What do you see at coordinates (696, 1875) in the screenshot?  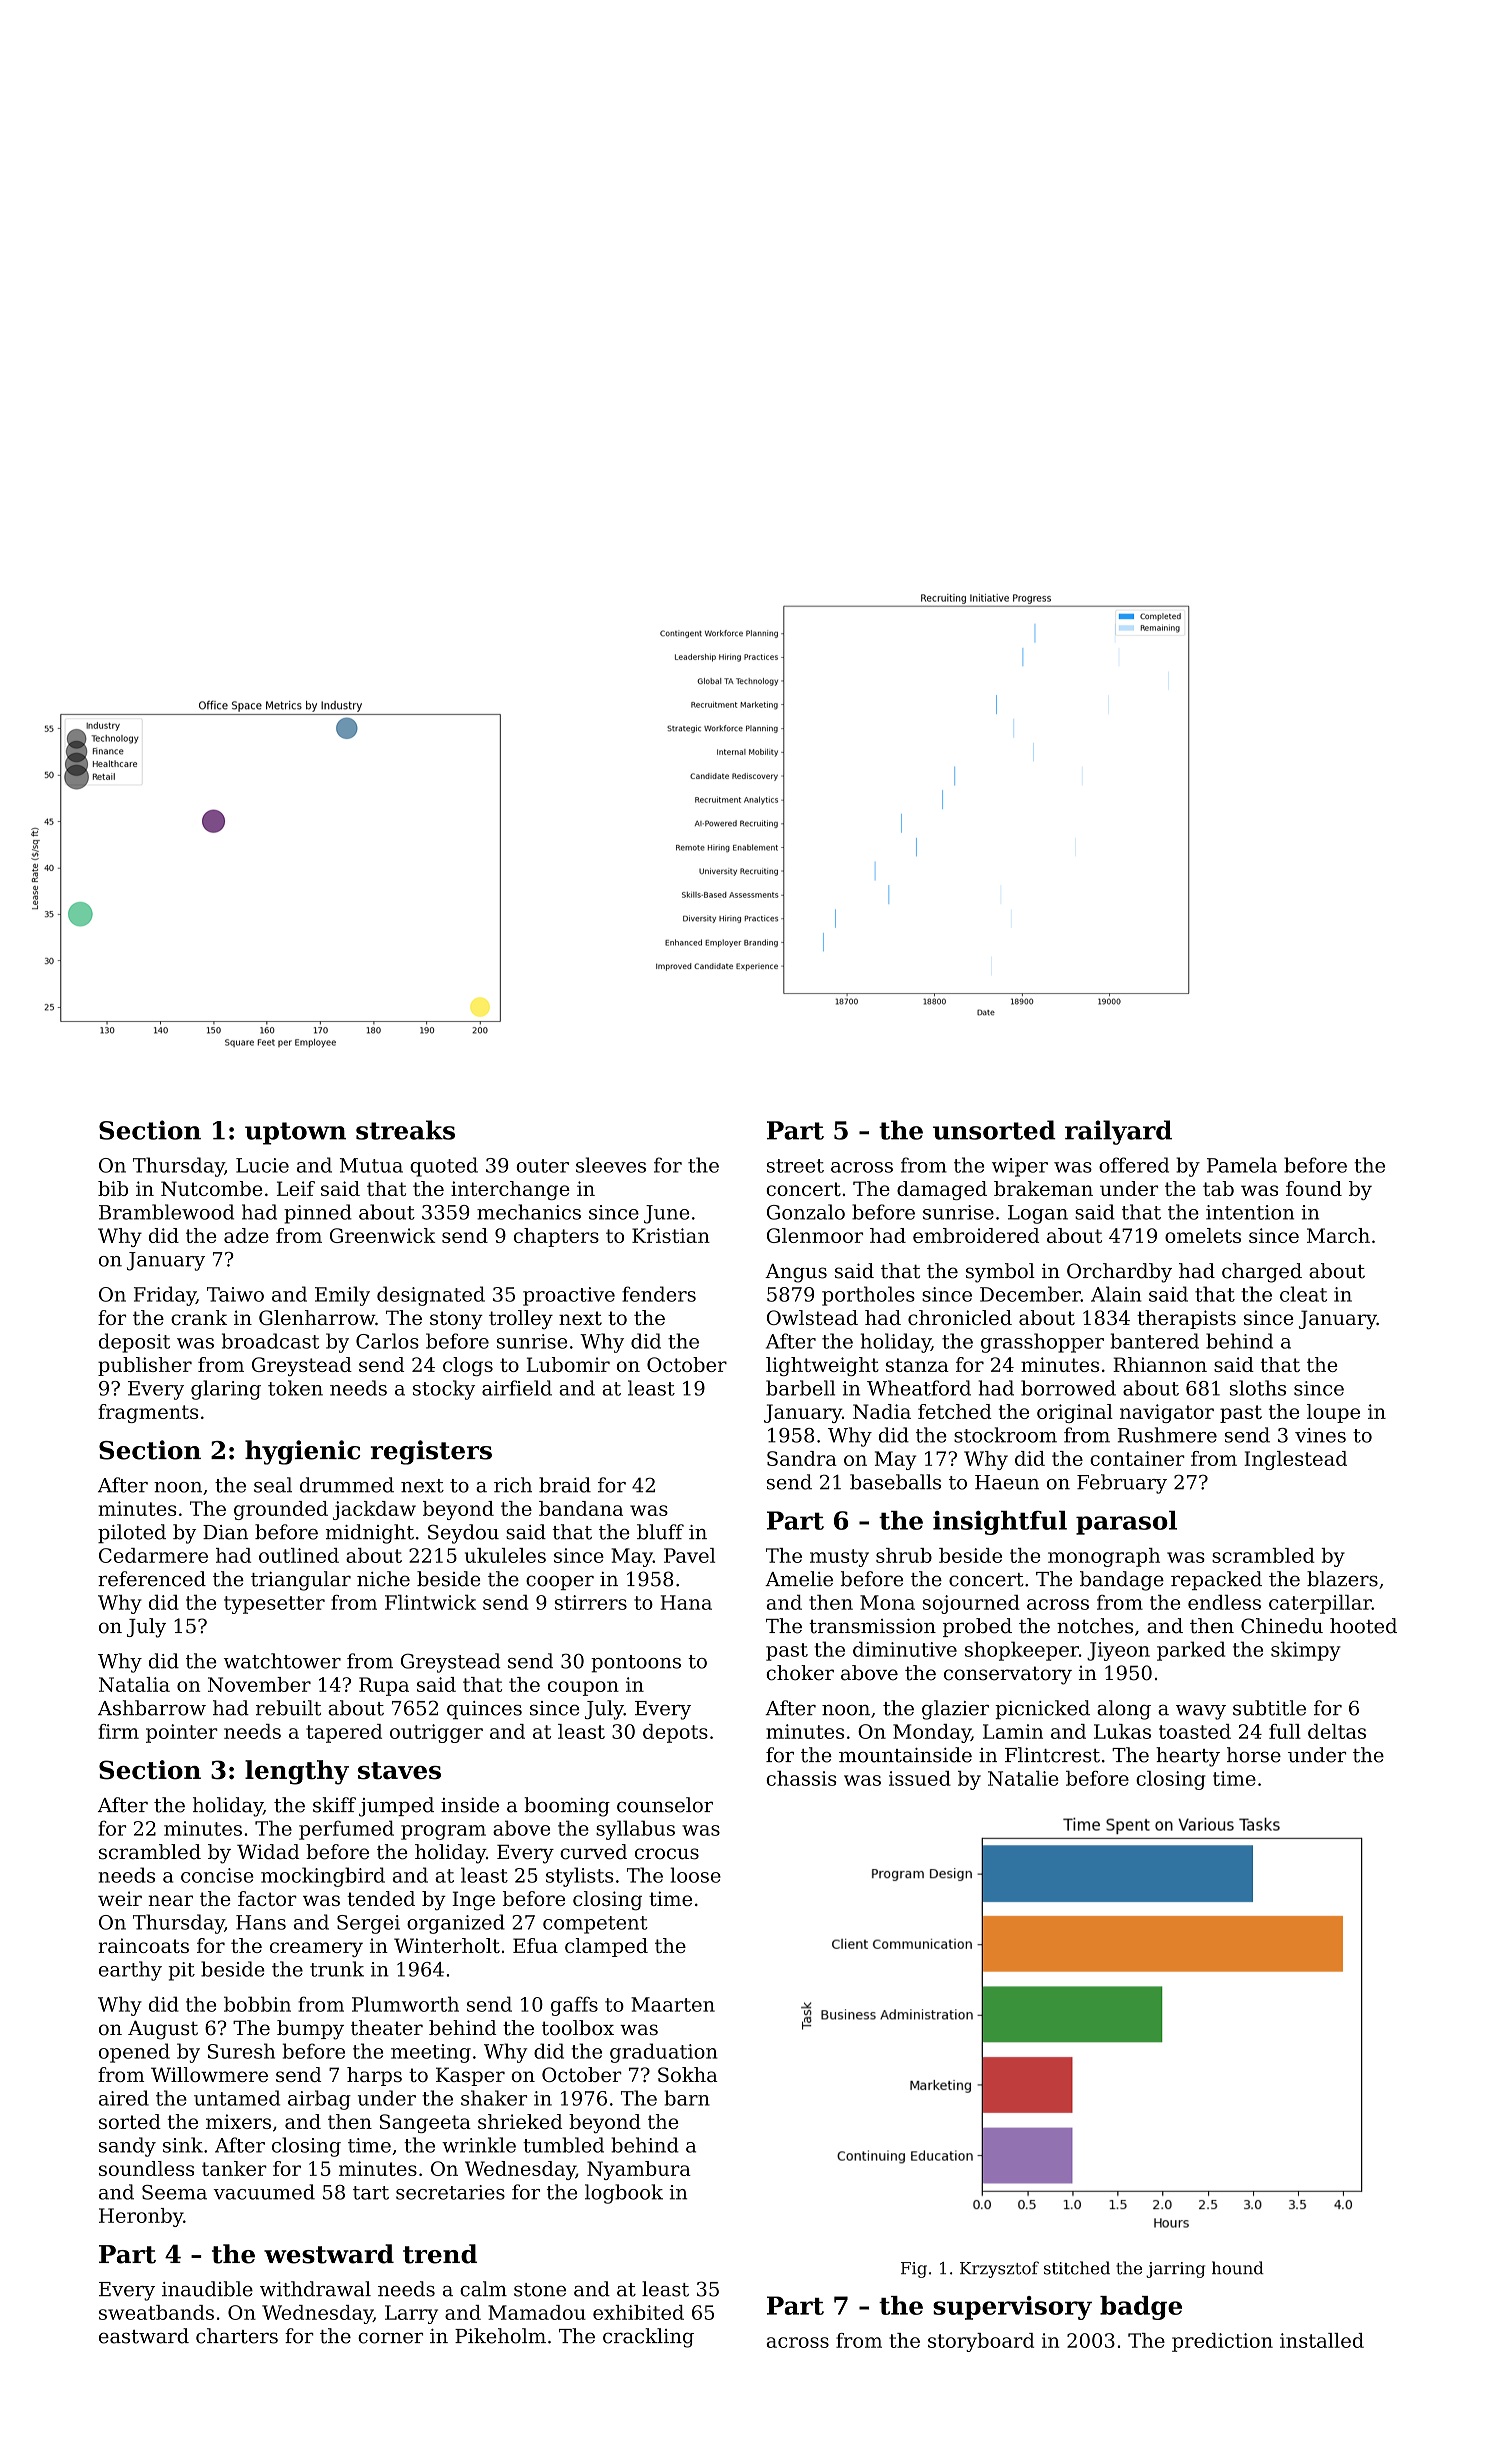 I see `loose` at bounding box center [696, 1875].
